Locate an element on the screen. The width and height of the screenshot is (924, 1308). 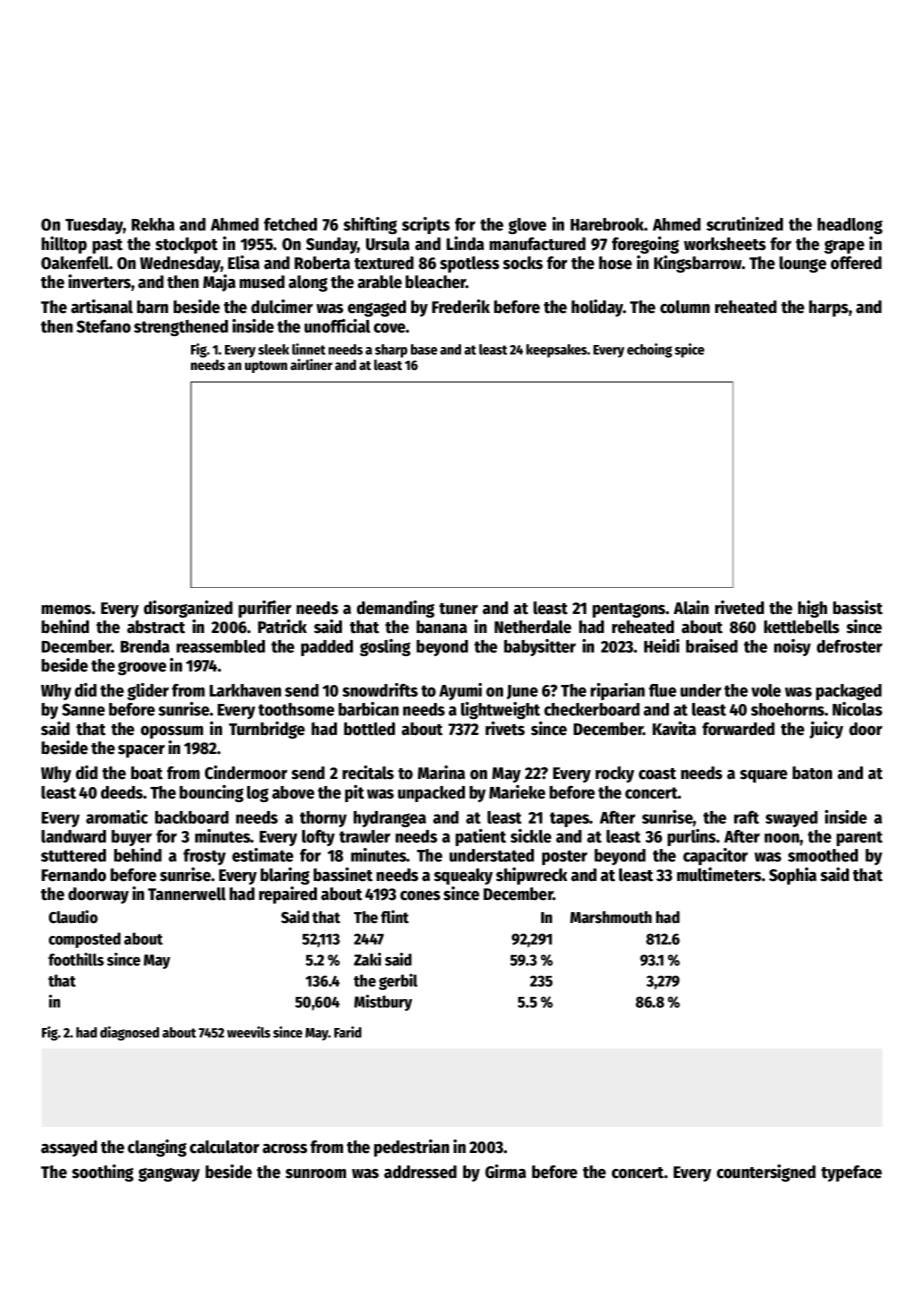
tuner is located at coordinates (458, 609).
